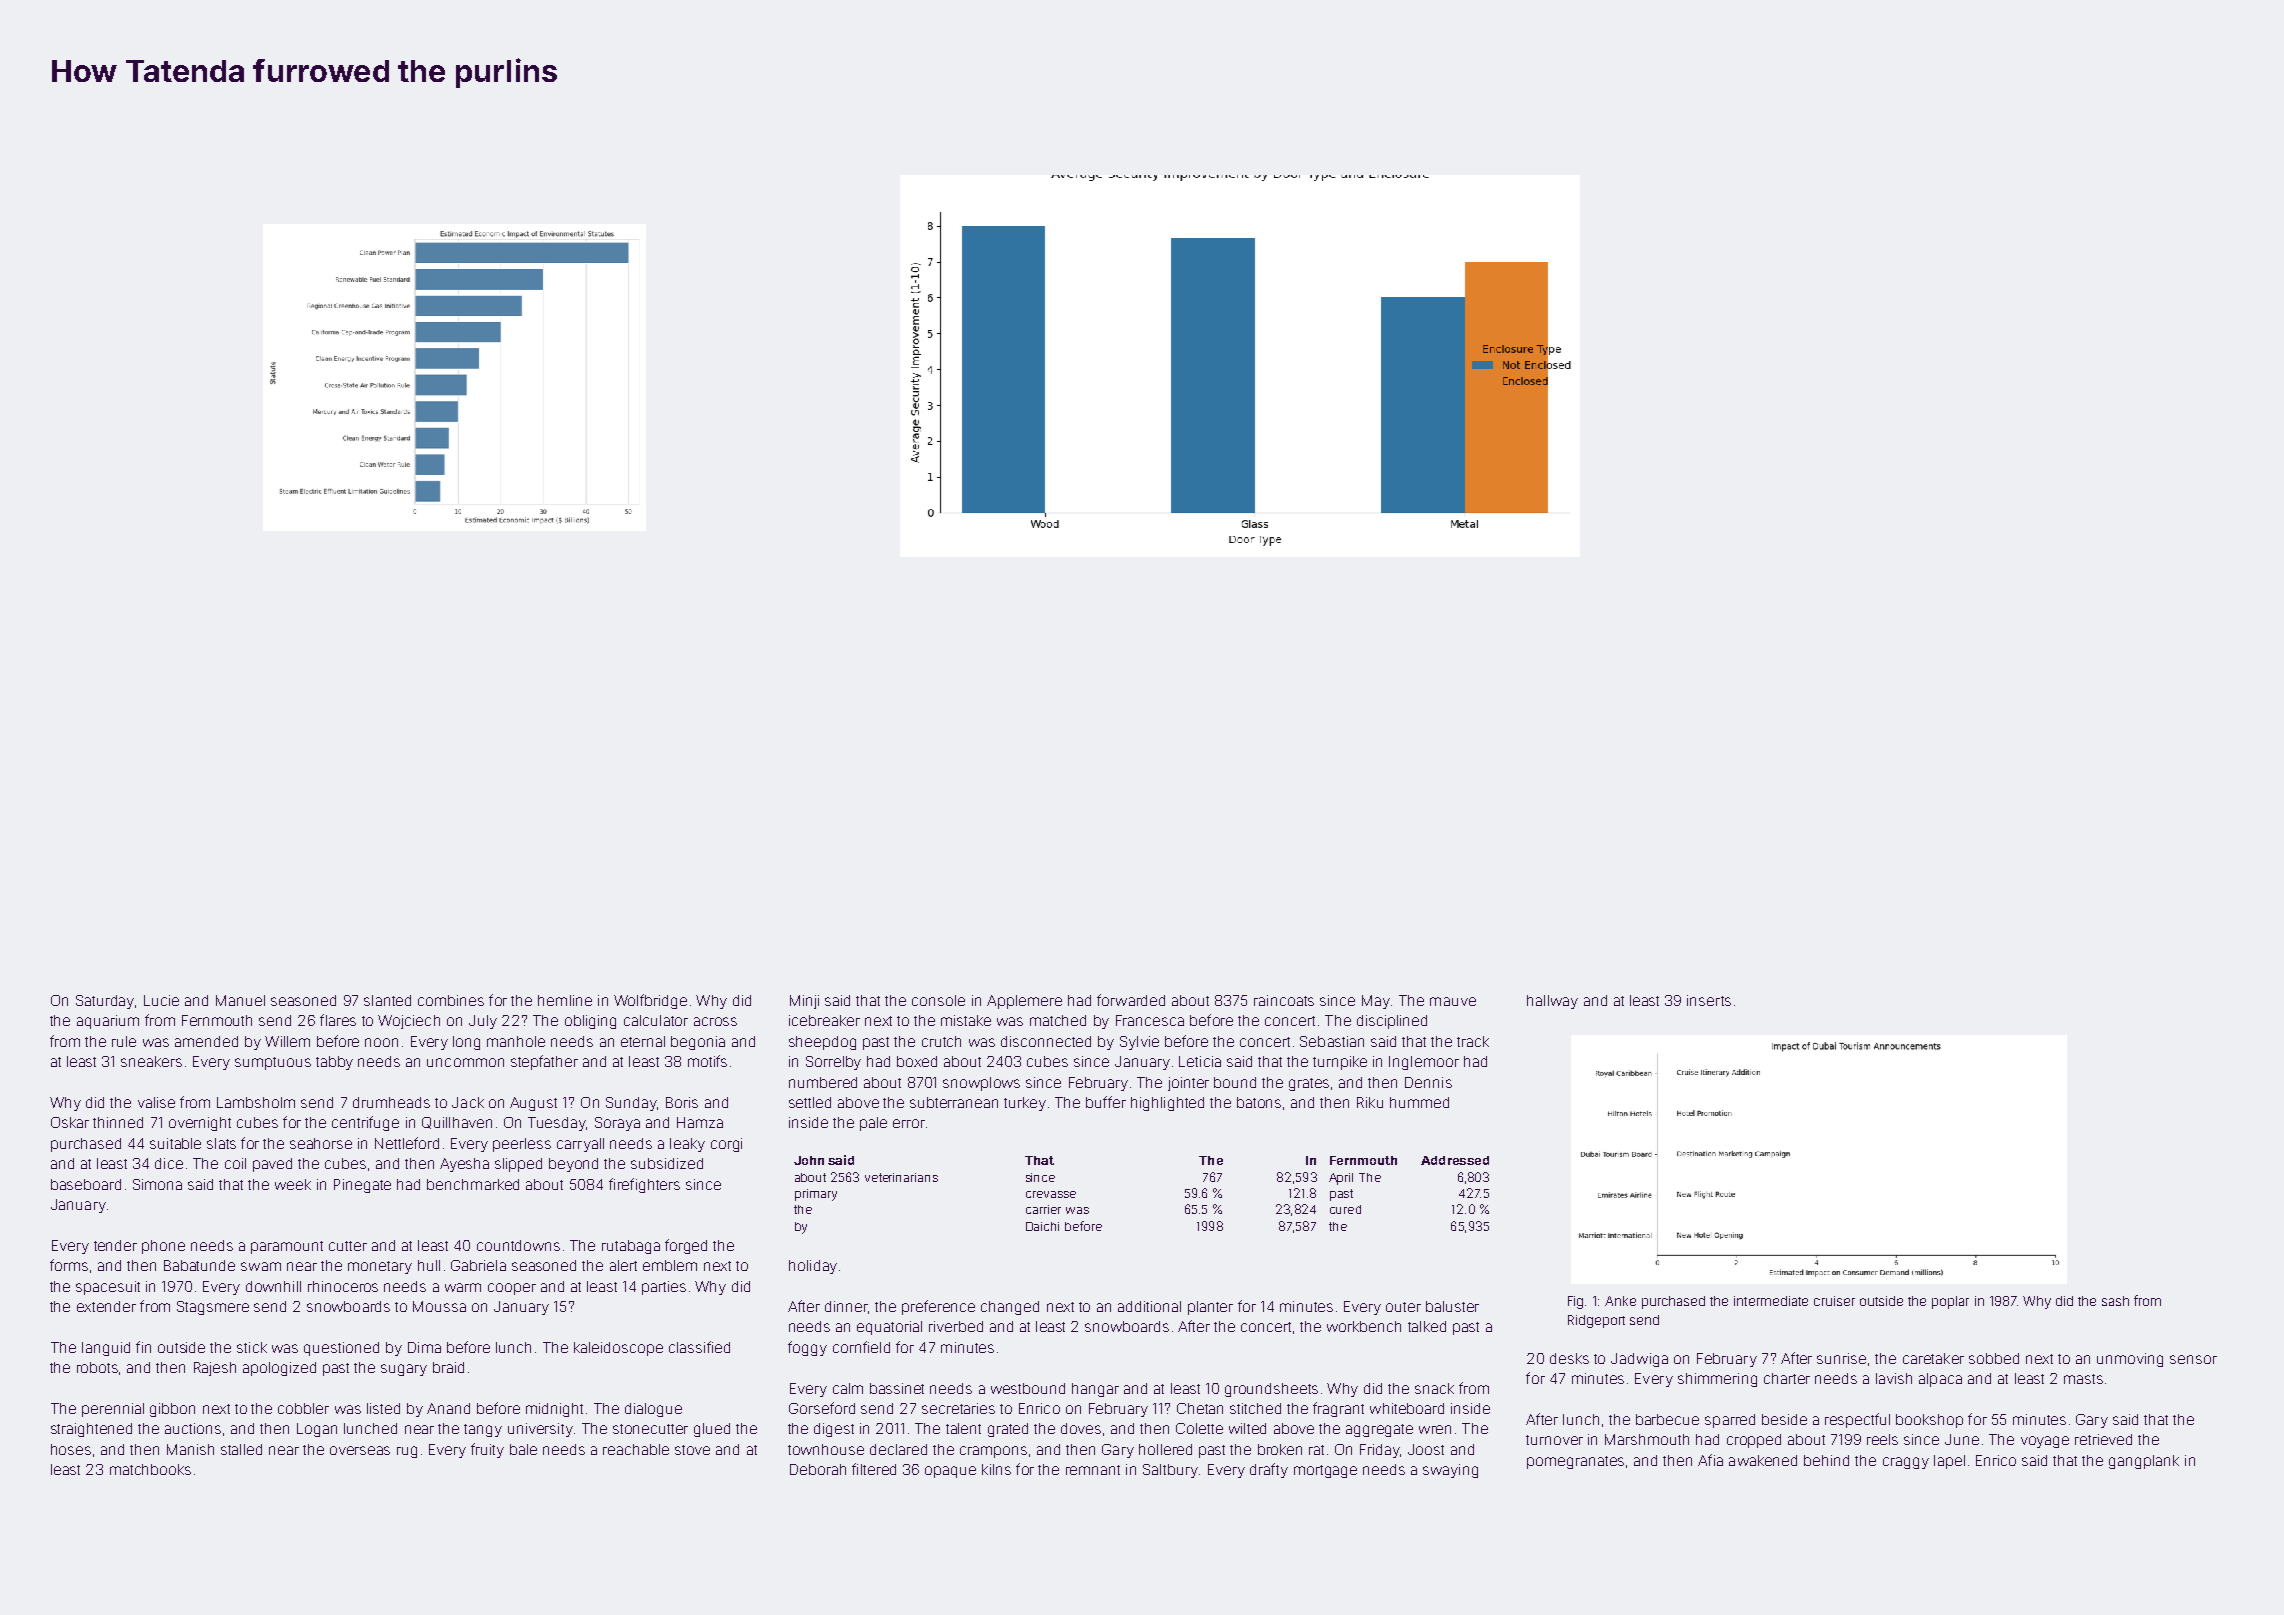 This document has height=1615, width=2284. What do you see at coordinates (1709, 1000) in the document?
I see `inserts` at bounding box center [1709, 1000].
